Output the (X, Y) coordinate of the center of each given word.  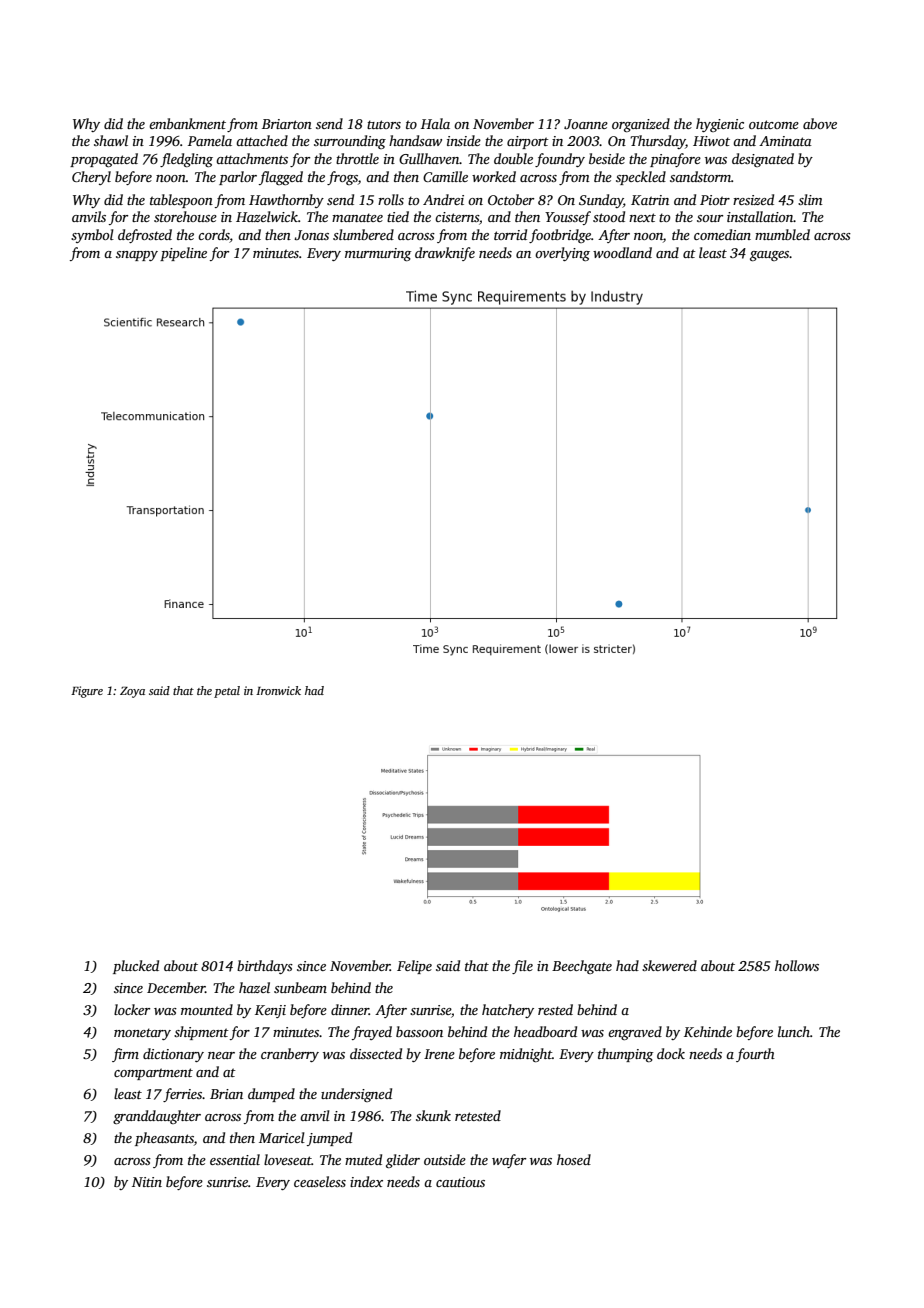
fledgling (186, 160)
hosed (574, 1159)
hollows (797, 965)
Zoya (132, 692)
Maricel (282, 1137)
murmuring (378, 254)
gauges (770, 256)
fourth (755, 1055)
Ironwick (278, 690)
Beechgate (582, 967)
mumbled (782, 234)
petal (227, 692)
